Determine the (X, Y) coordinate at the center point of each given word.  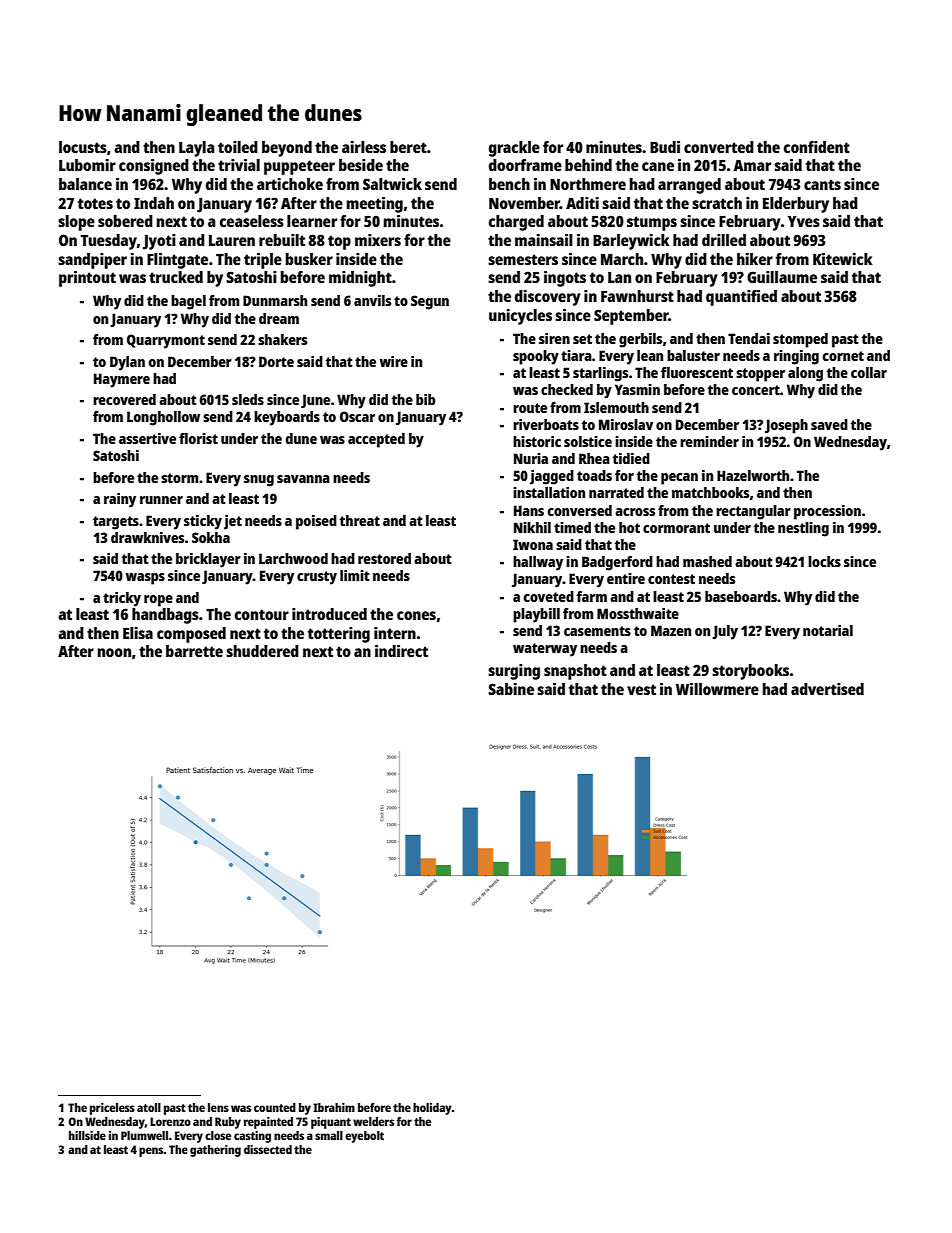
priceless (112, 1109)
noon (114, 652)
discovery (548, 298)
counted (275, 1107)
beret (408, 147)
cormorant (676, 528)
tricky (122, 599)
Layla (196, 149)
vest (641, 689)
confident (817, 147)
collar (869, 372)
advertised (827, 689)
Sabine (511, 689)
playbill (536, 615)
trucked (176, 277)
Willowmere (717, 689)
